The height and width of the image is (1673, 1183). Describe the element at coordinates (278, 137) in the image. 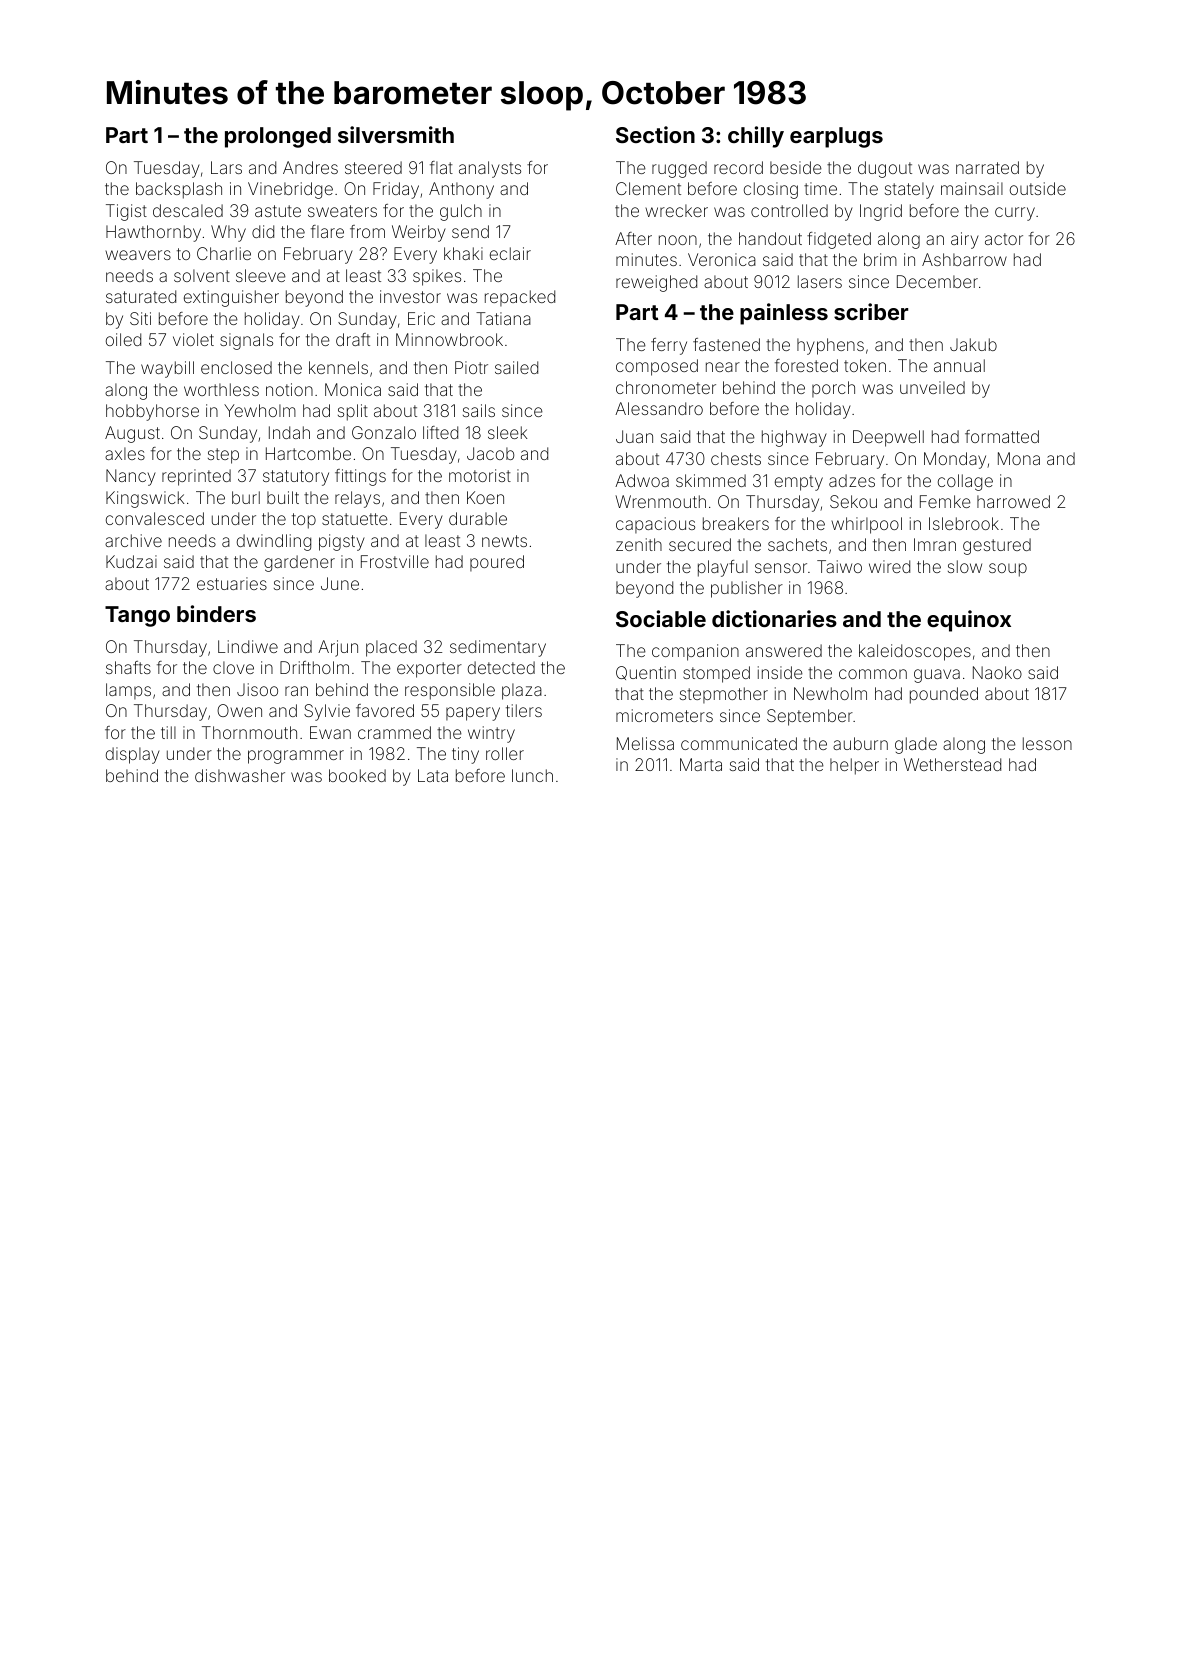

I see `prolonged` at that location.
